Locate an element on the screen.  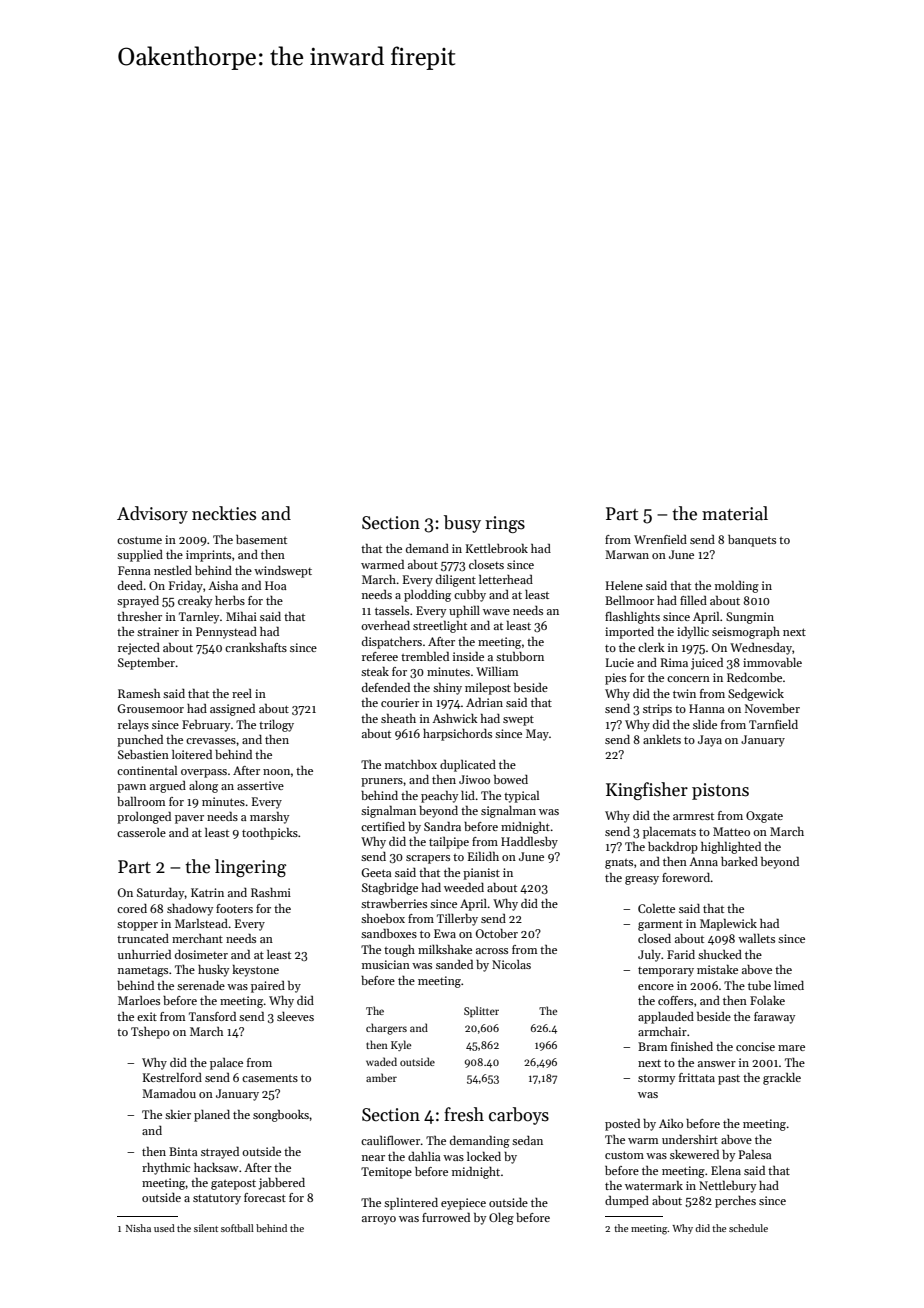
courier is located at coordinates (400, 702).
